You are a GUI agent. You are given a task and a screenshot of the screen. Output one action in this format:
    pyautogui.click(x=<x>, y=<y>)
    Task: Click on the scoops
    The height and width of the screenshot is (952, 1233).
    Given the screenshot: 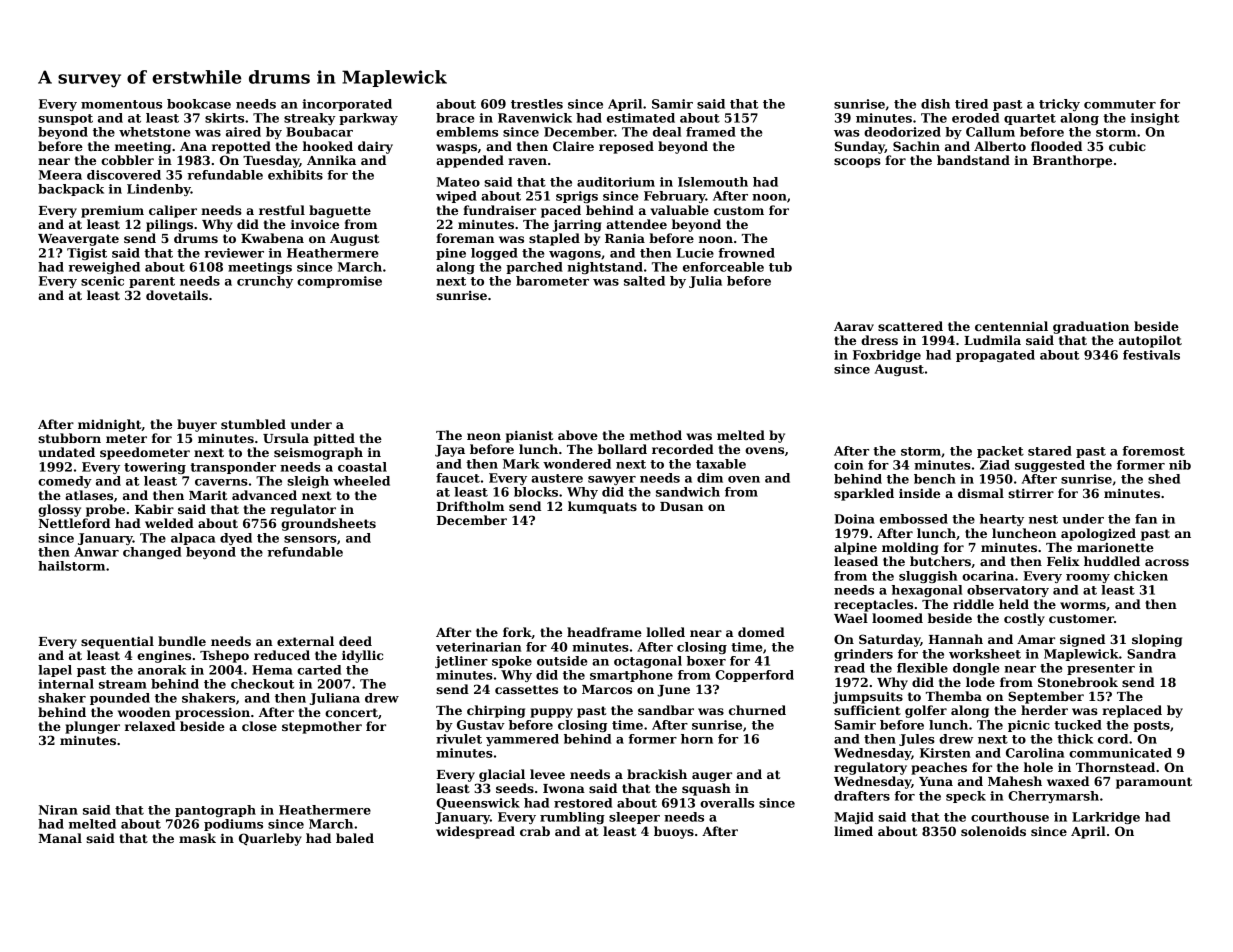 What is the action you would take?
    pyautogui.click(x=857, y=163)
